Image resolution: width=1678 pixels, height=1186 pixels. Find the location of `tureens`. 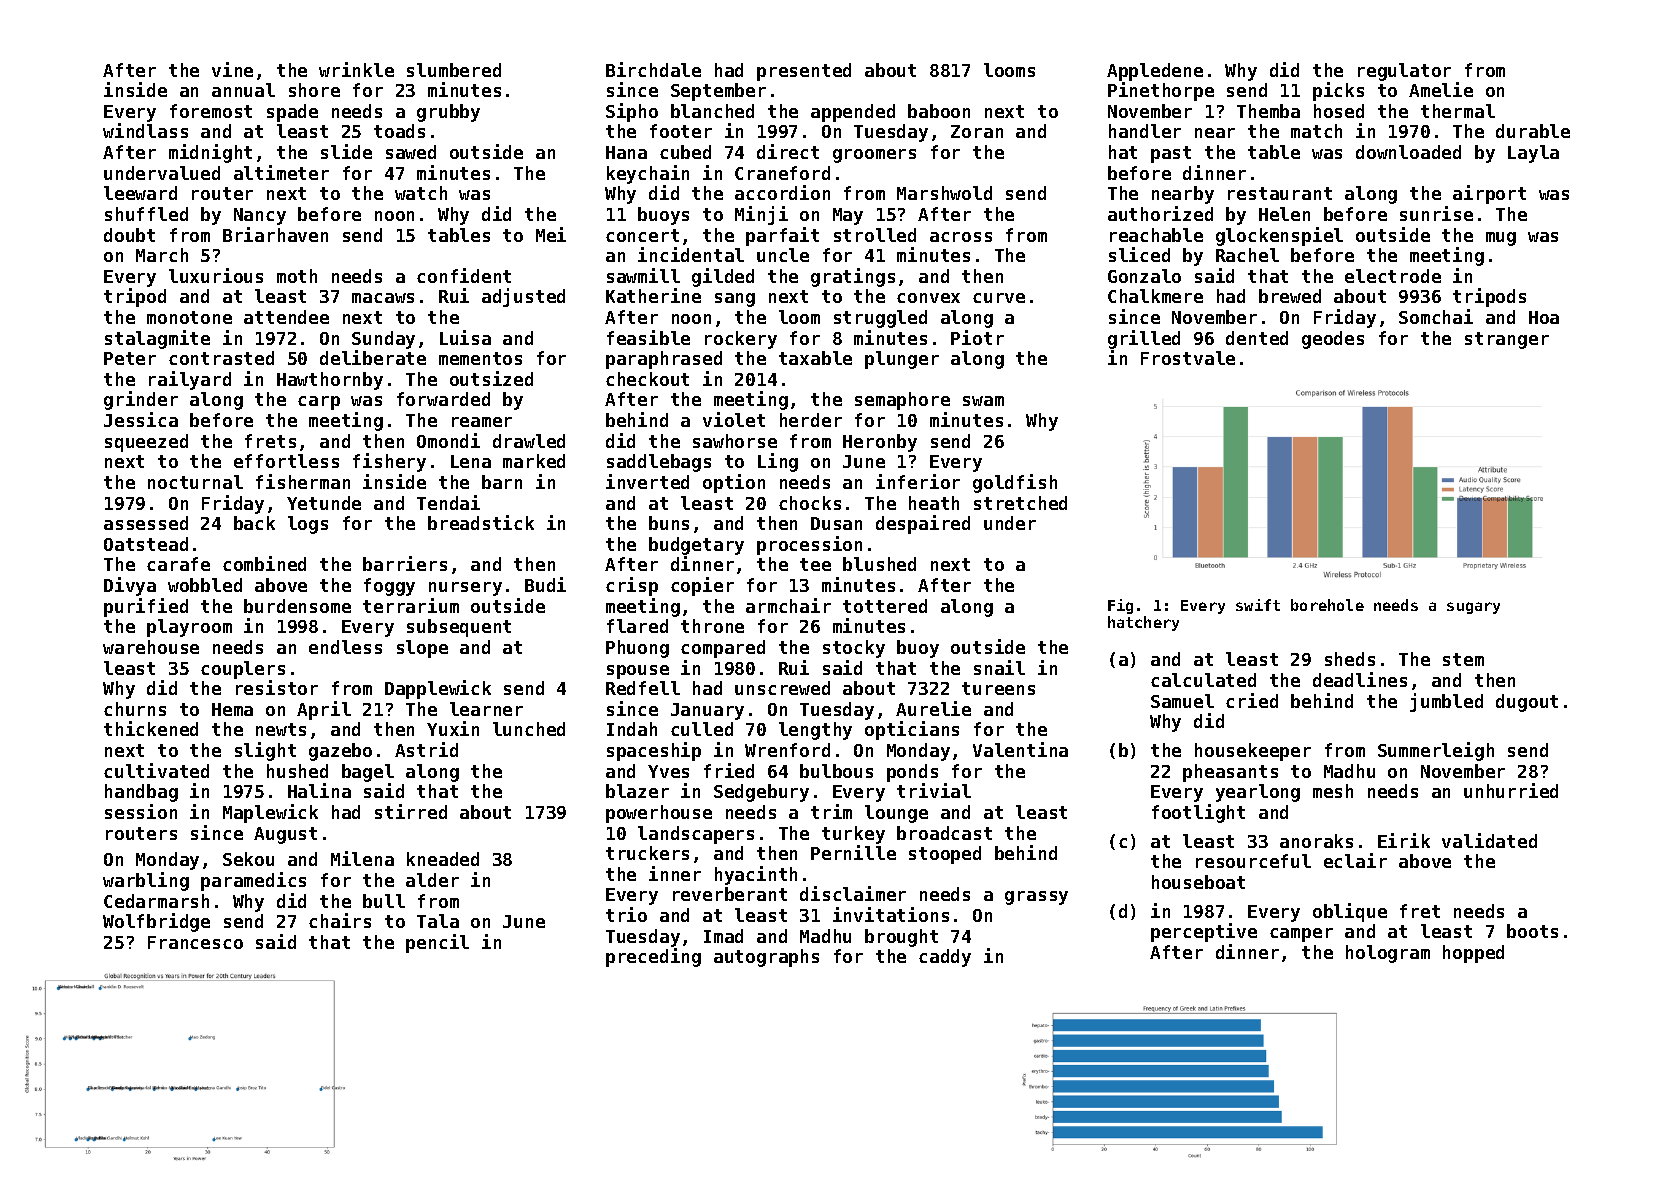

tureens is located at coordinates (998, 688).
